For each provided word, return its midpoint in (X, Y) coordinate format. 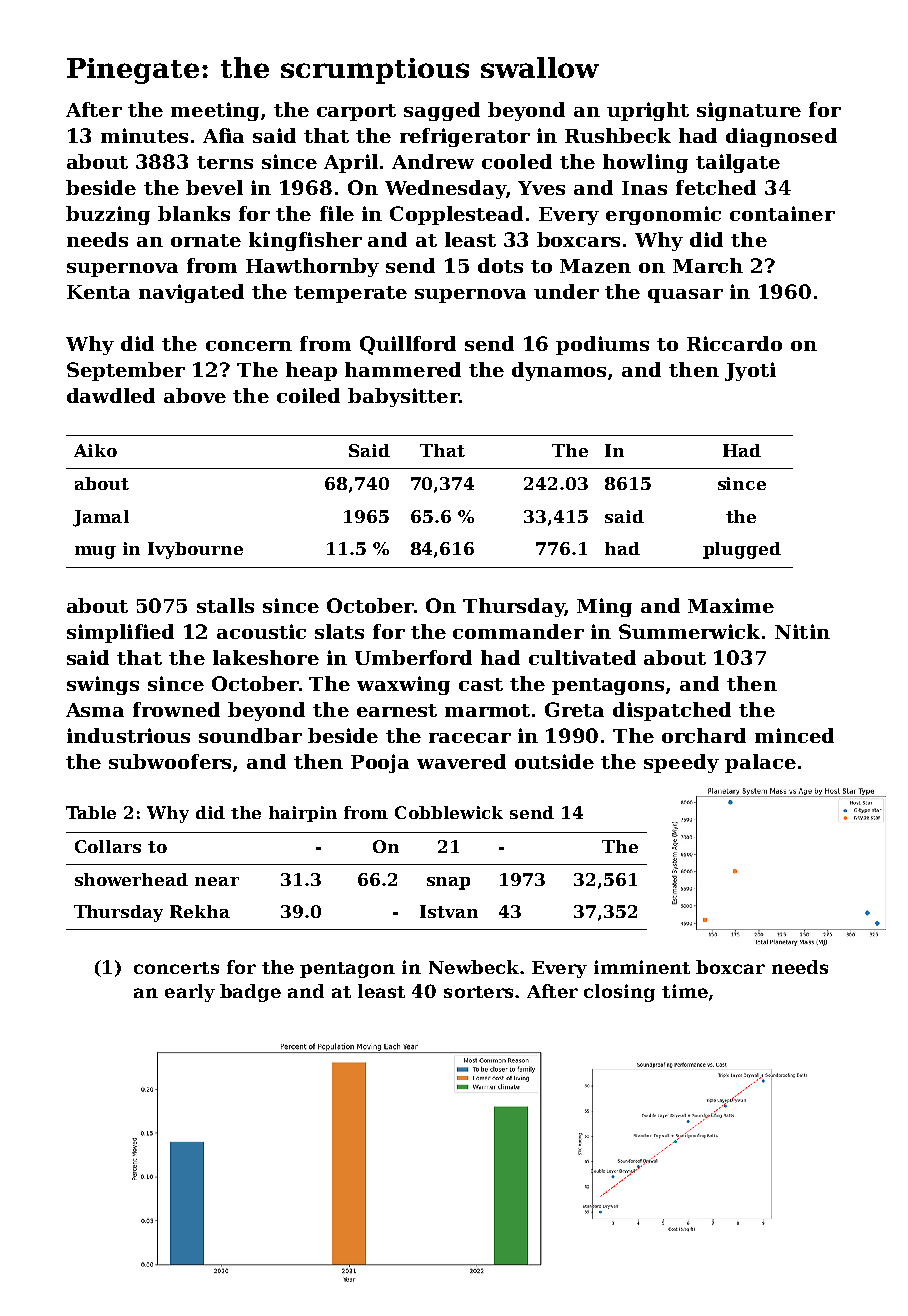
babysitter (403, 397)
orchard (704, 735)
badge (250, 993)
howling (645, 163)
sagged (442, 111)
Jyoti (750, 371)
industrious (128, 735)
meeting (215, 111)
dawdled (111, 395)
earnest (397, 710)
